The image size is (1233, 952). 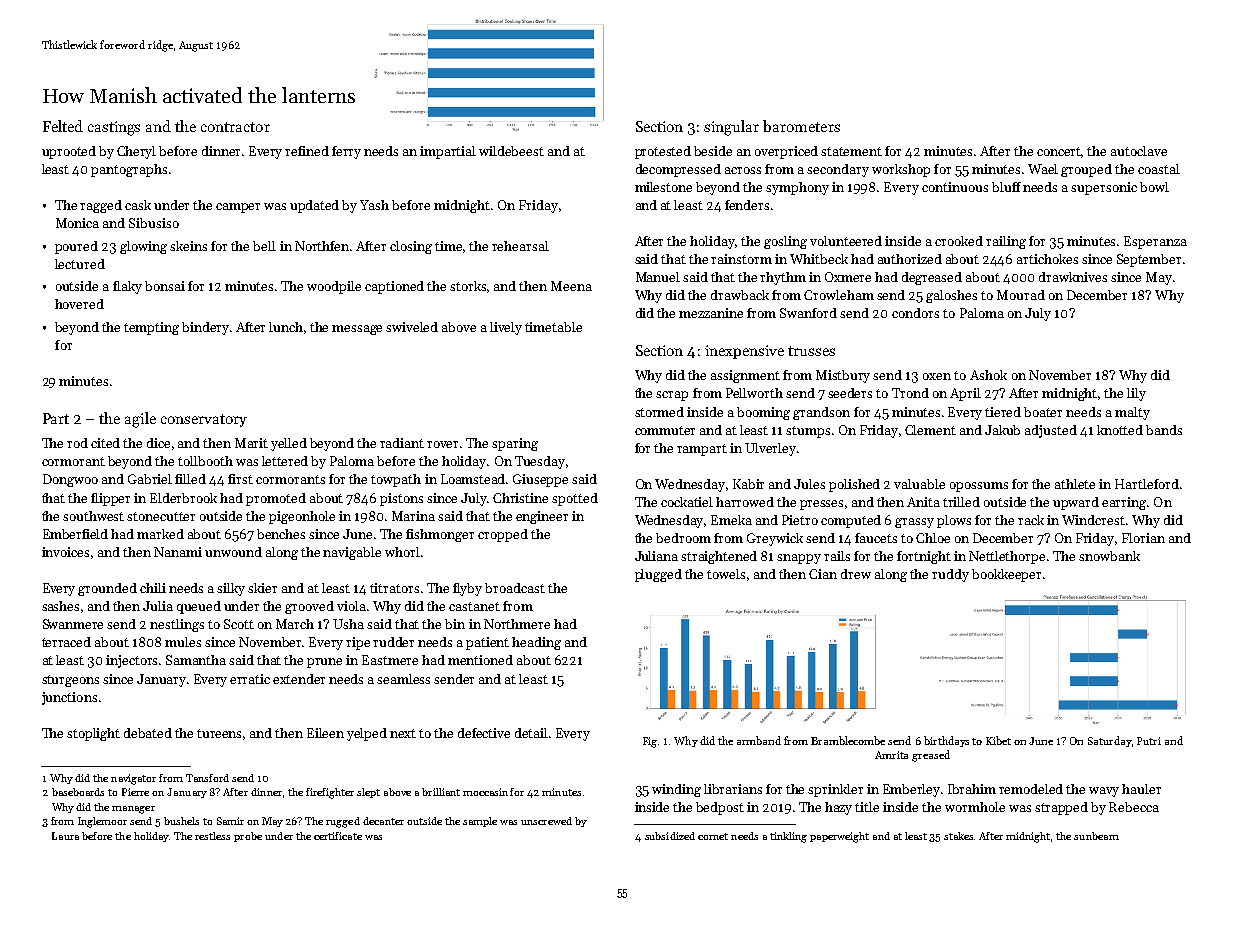 I want to click on sunbeam, so click(x=1096, y=836).
